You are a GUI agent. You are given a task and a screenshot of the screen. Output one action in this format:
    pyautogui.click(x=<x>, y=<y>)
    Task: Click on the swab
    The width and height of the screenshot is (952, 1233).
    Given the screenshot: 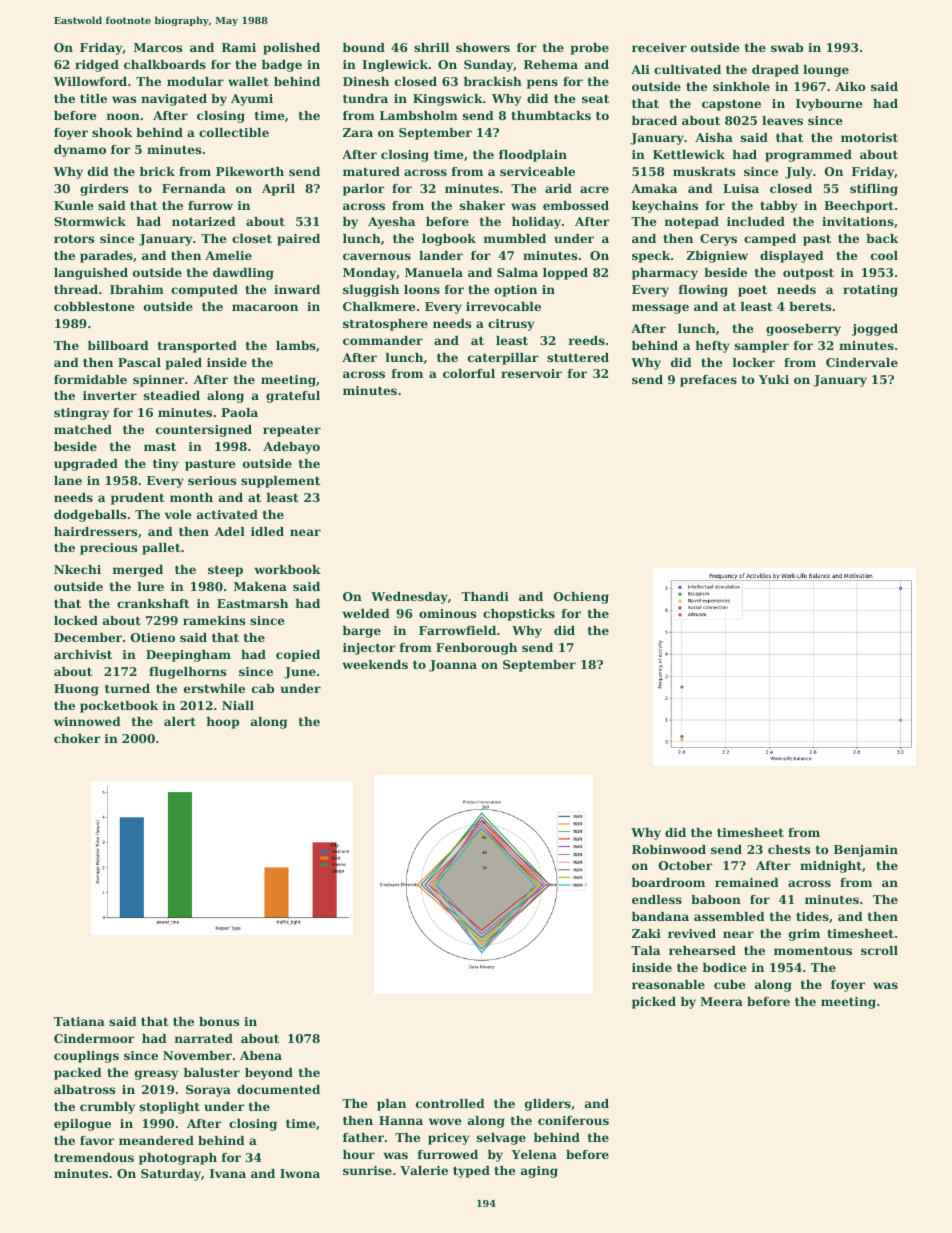 What is the action you would take?
    pyautogui.click(x=787, y=47)
